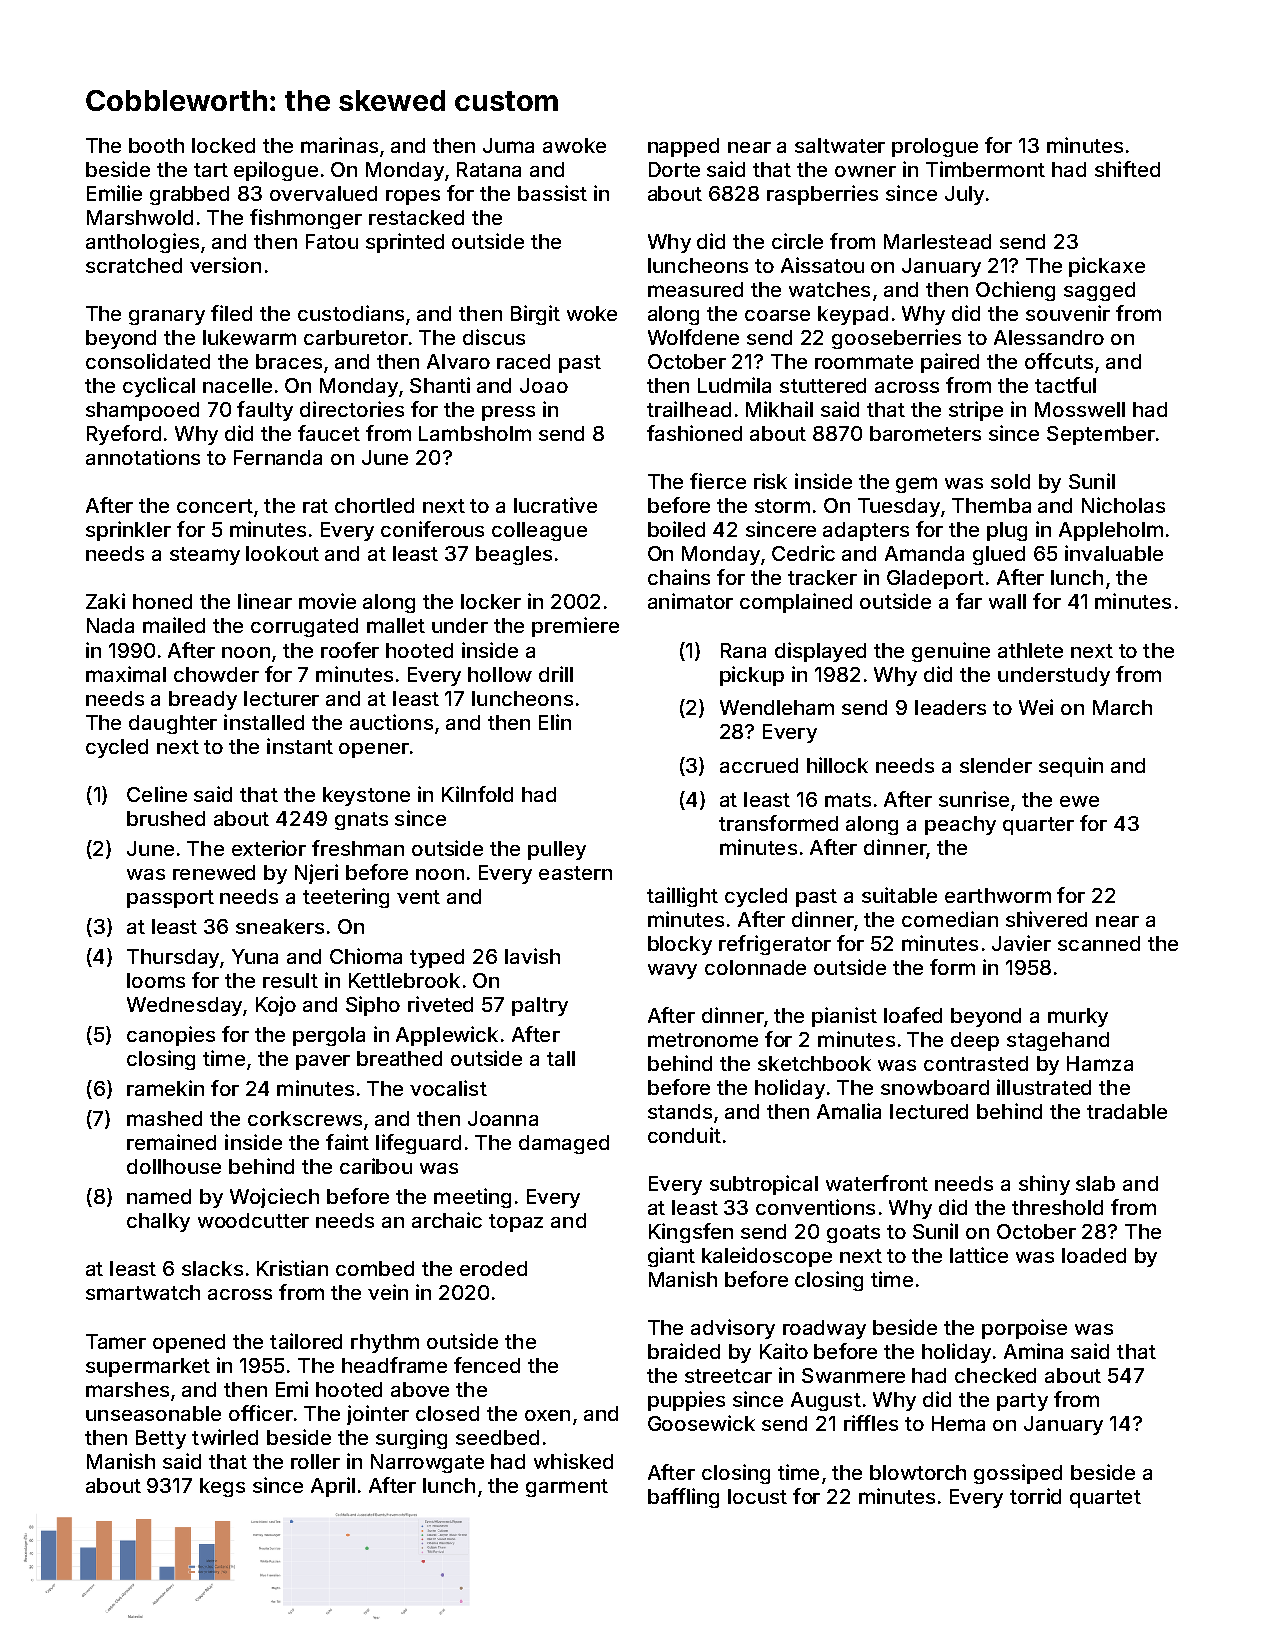 The image size is (1268, 1641). What do you see at coordinates (552, 193) in the screenshot?
I see `bassist` at bounding box center [552, 193].
